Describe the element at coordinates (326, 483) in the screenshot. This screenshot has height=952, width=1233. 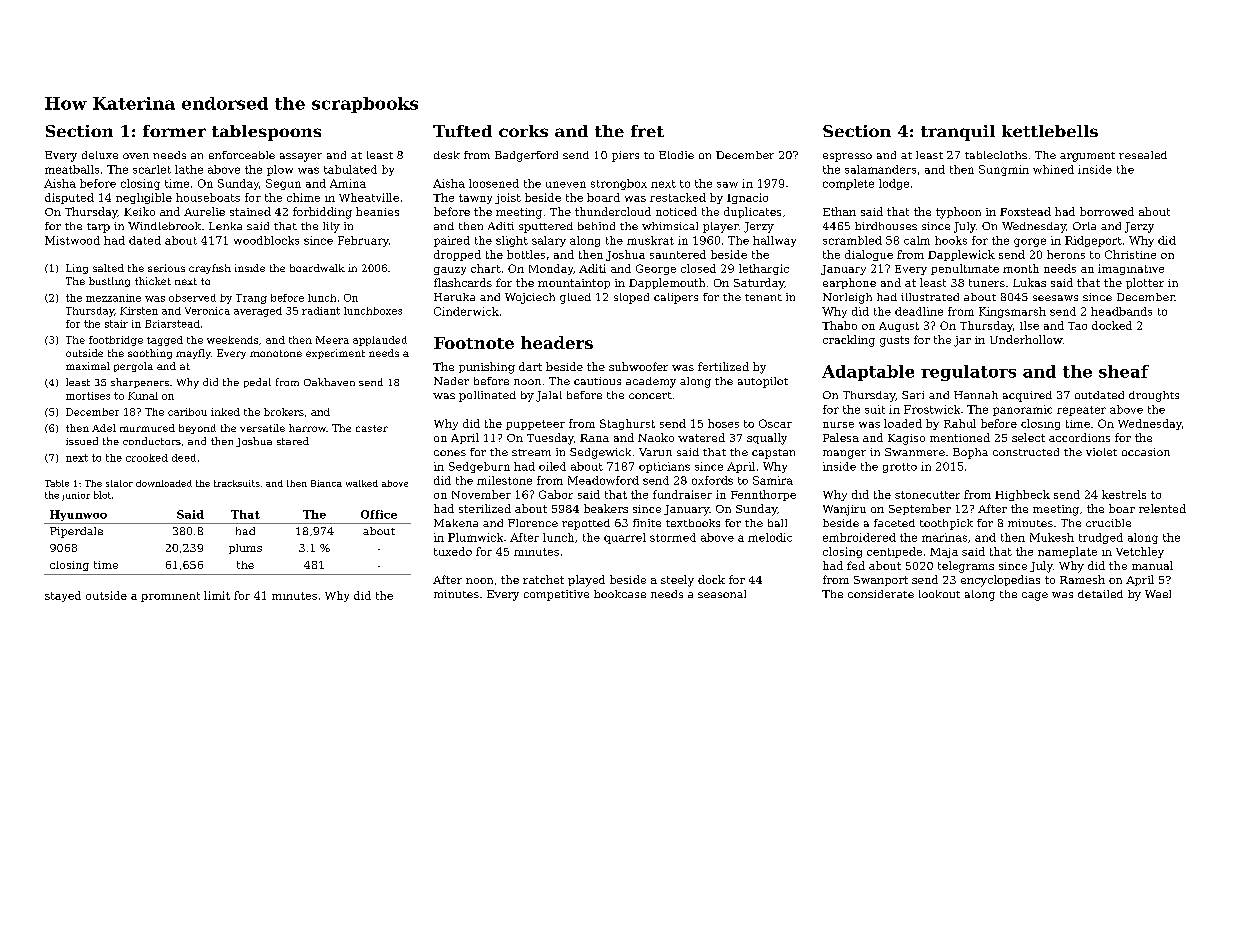
I see `Bianca` at that location.
